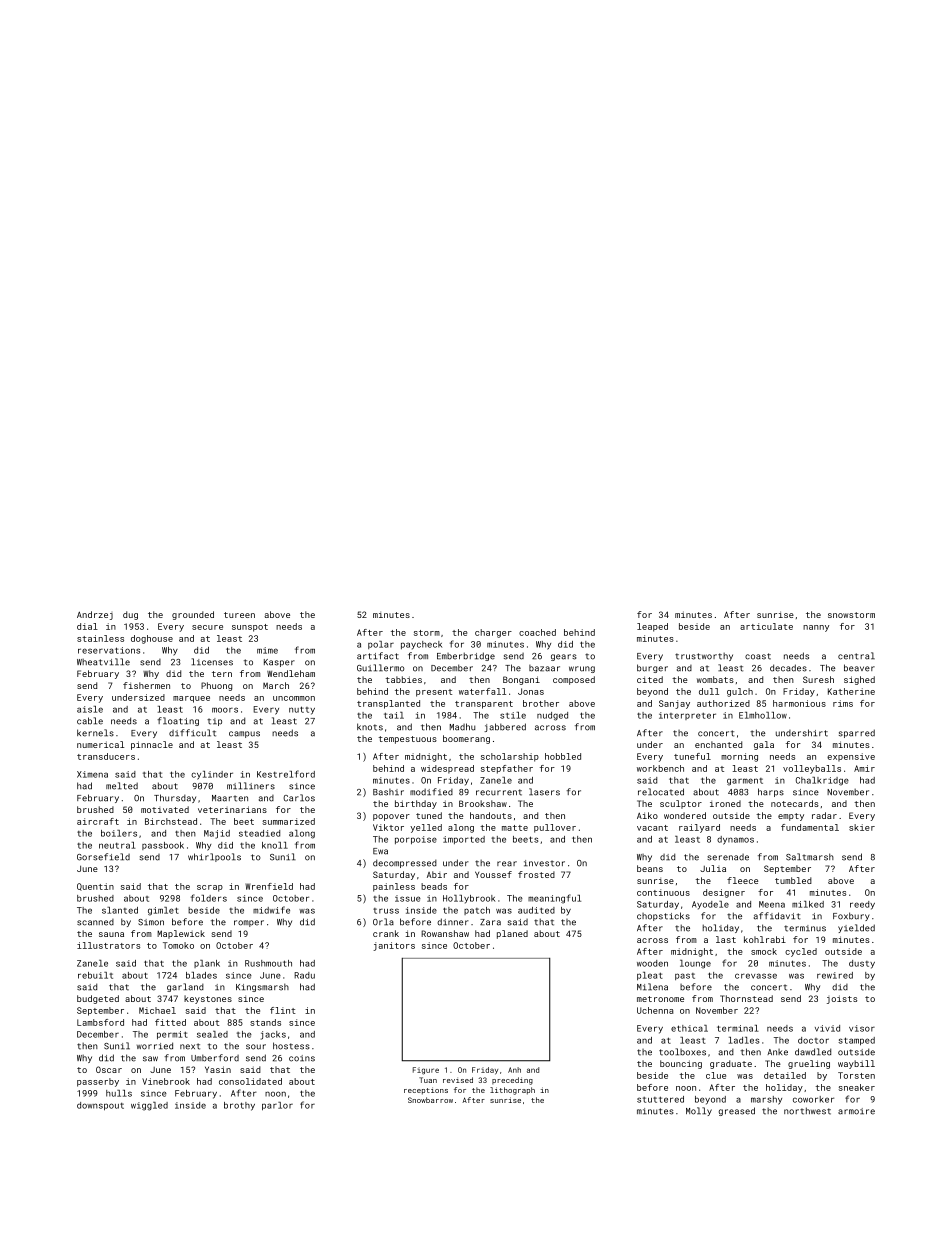 The height and width of the image is (1233, 952). What do you see at coordinates (766, 626) in the image?
I see `articulate` at bounding box center [766, 626].
